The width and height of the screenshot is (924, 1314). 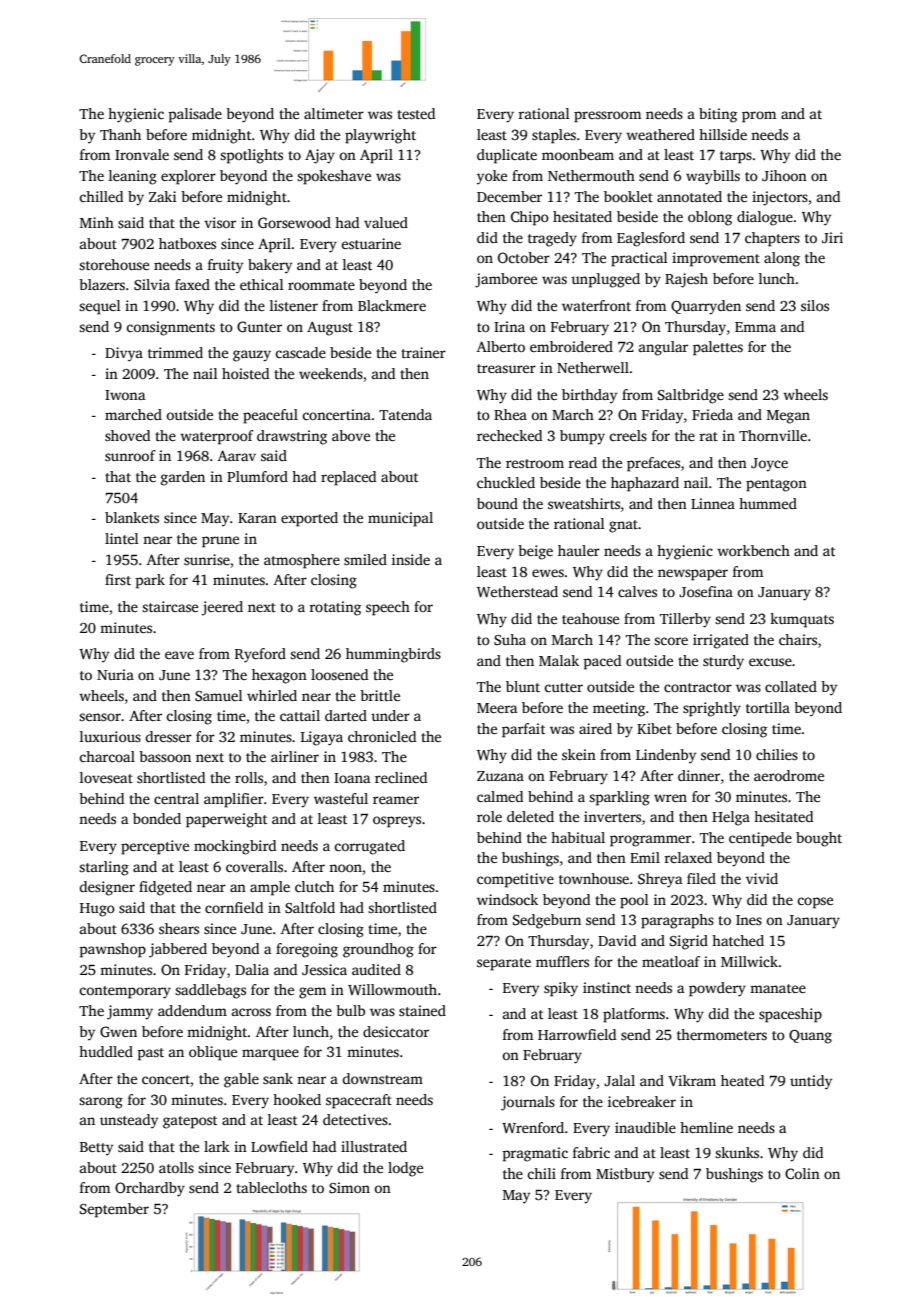 I want to click on windsock, so click(x=507, y=899).
